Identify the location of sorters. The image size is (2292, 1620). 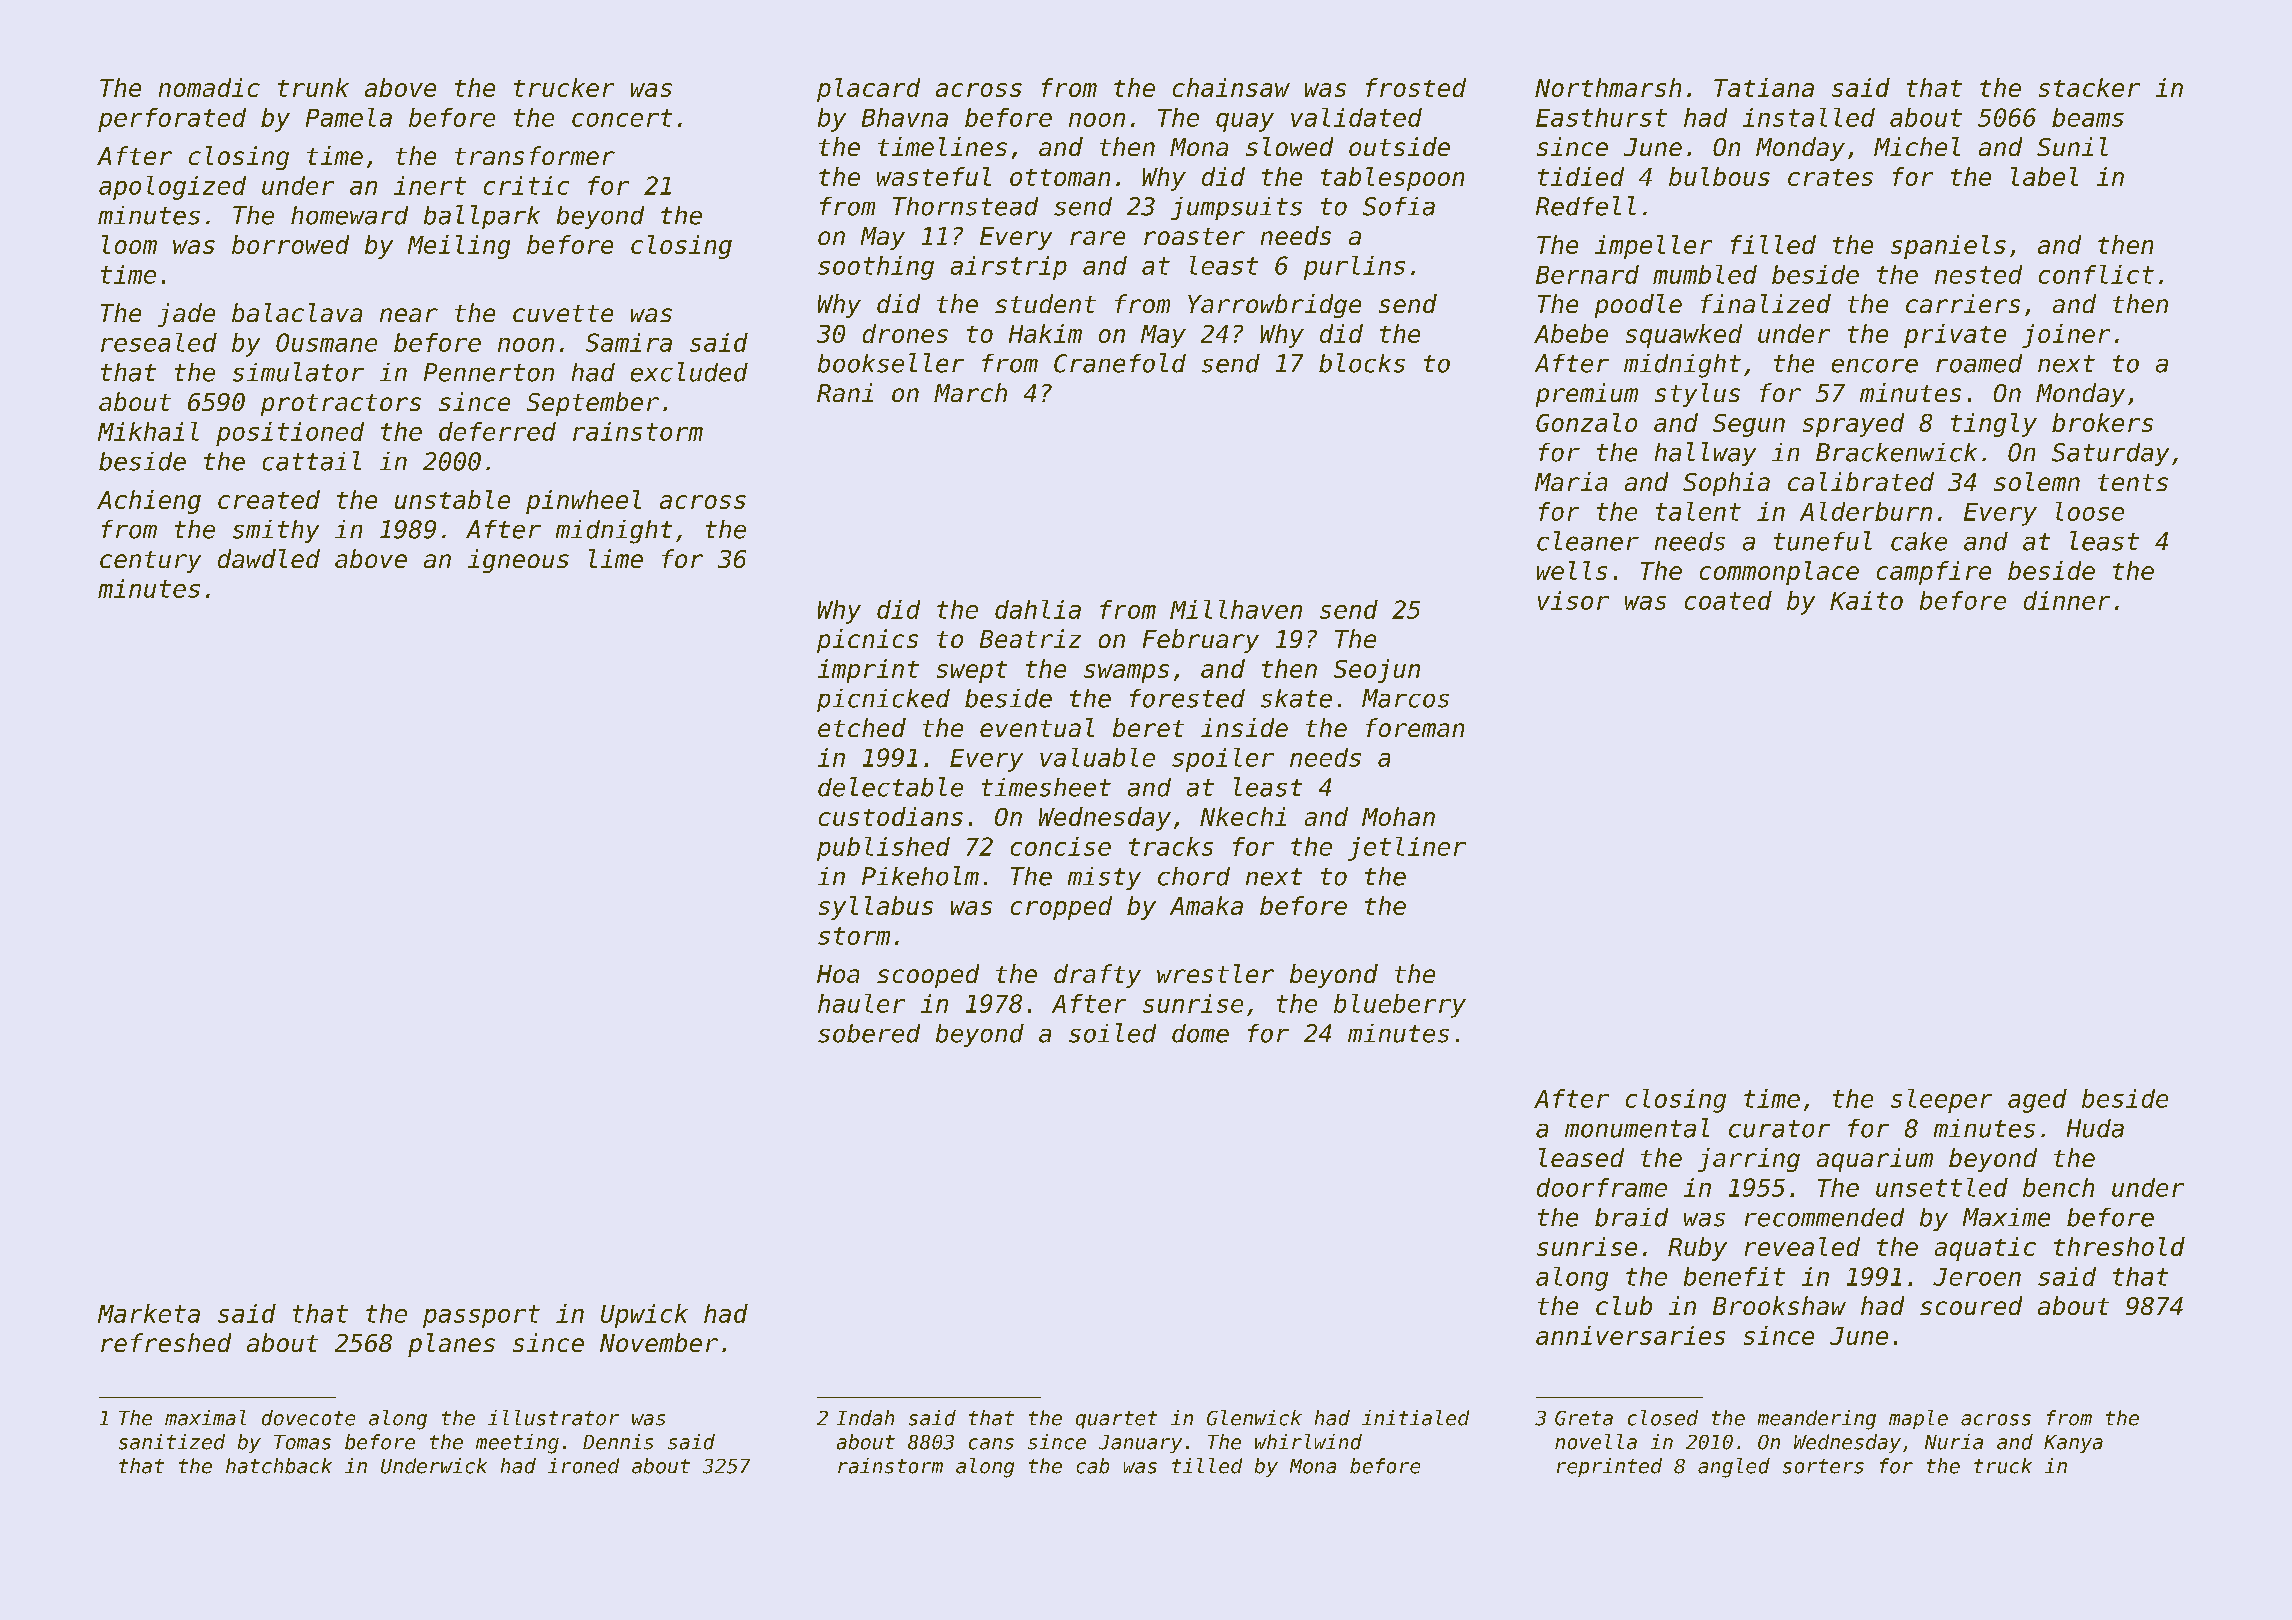
(1823, 1466).
